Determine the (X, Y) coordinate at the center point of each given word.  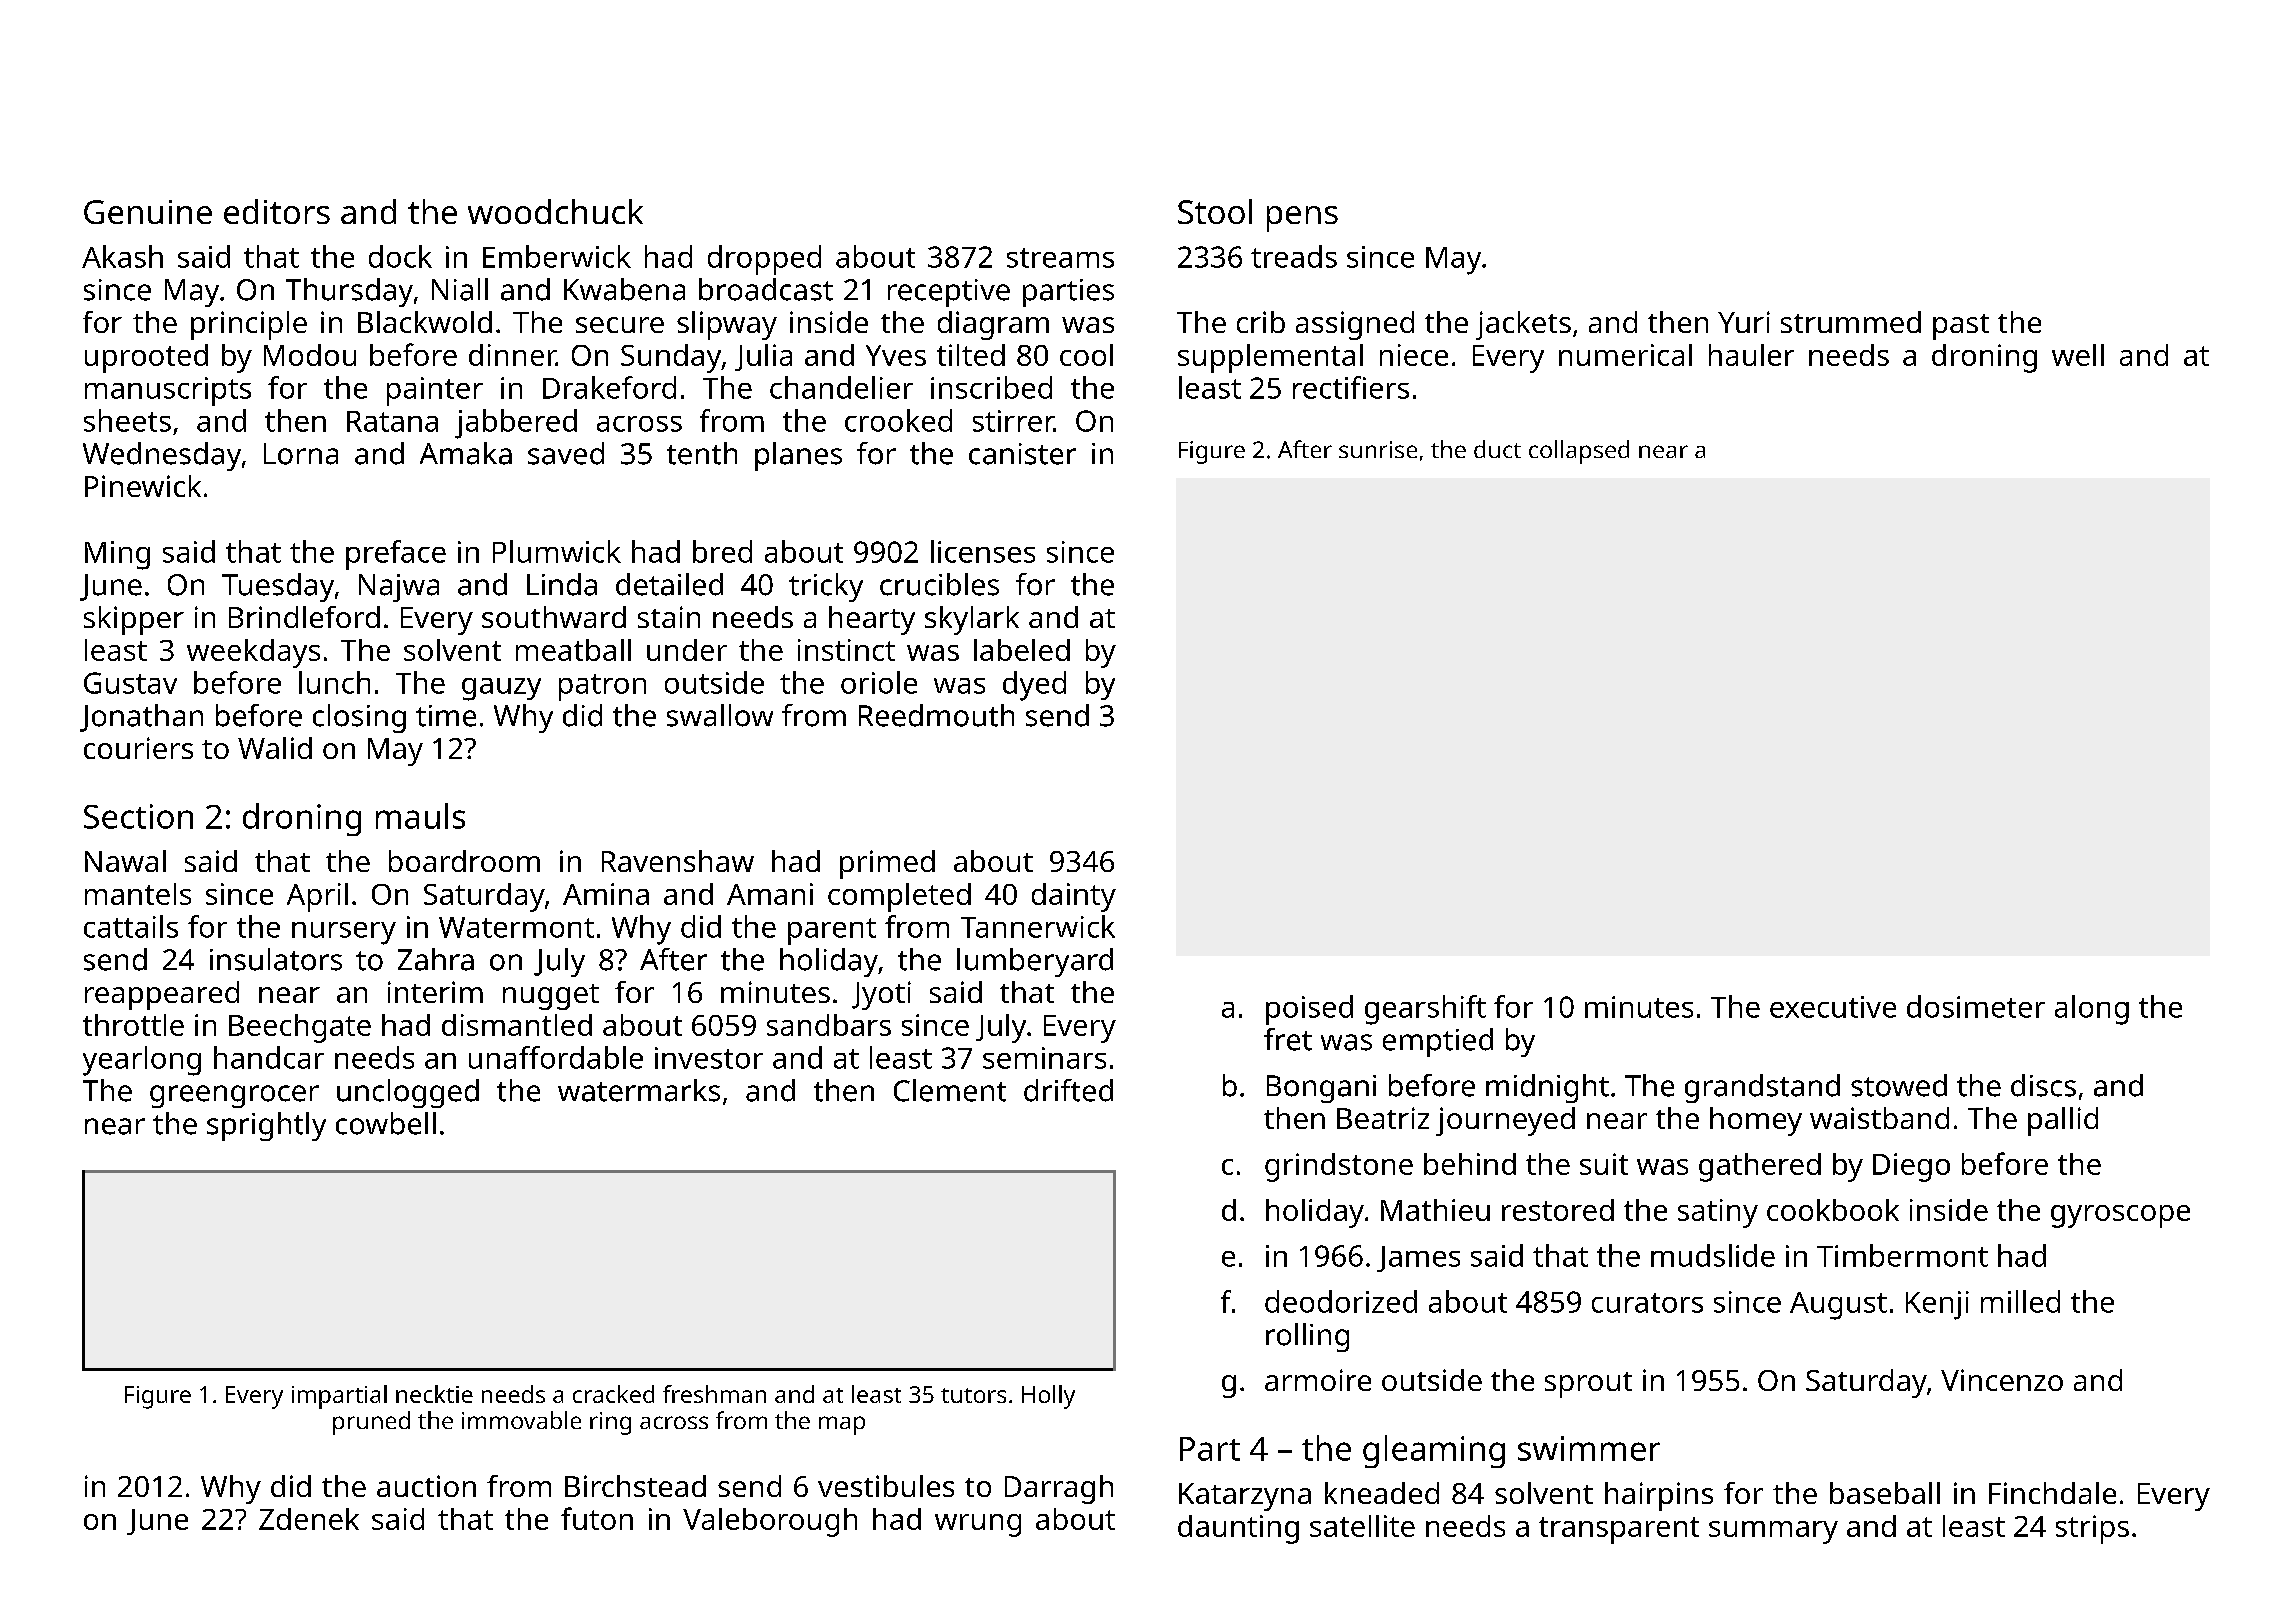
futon (597, 1518)
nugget (551, 997)
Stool (1215, 211)
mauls (420, 816)
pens (1302, 219)
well (2078, 355)
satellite (1362, 1526)
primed (887, 864)
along (2092, 1010)
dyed (1034, 686)
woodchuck (555, 211)
